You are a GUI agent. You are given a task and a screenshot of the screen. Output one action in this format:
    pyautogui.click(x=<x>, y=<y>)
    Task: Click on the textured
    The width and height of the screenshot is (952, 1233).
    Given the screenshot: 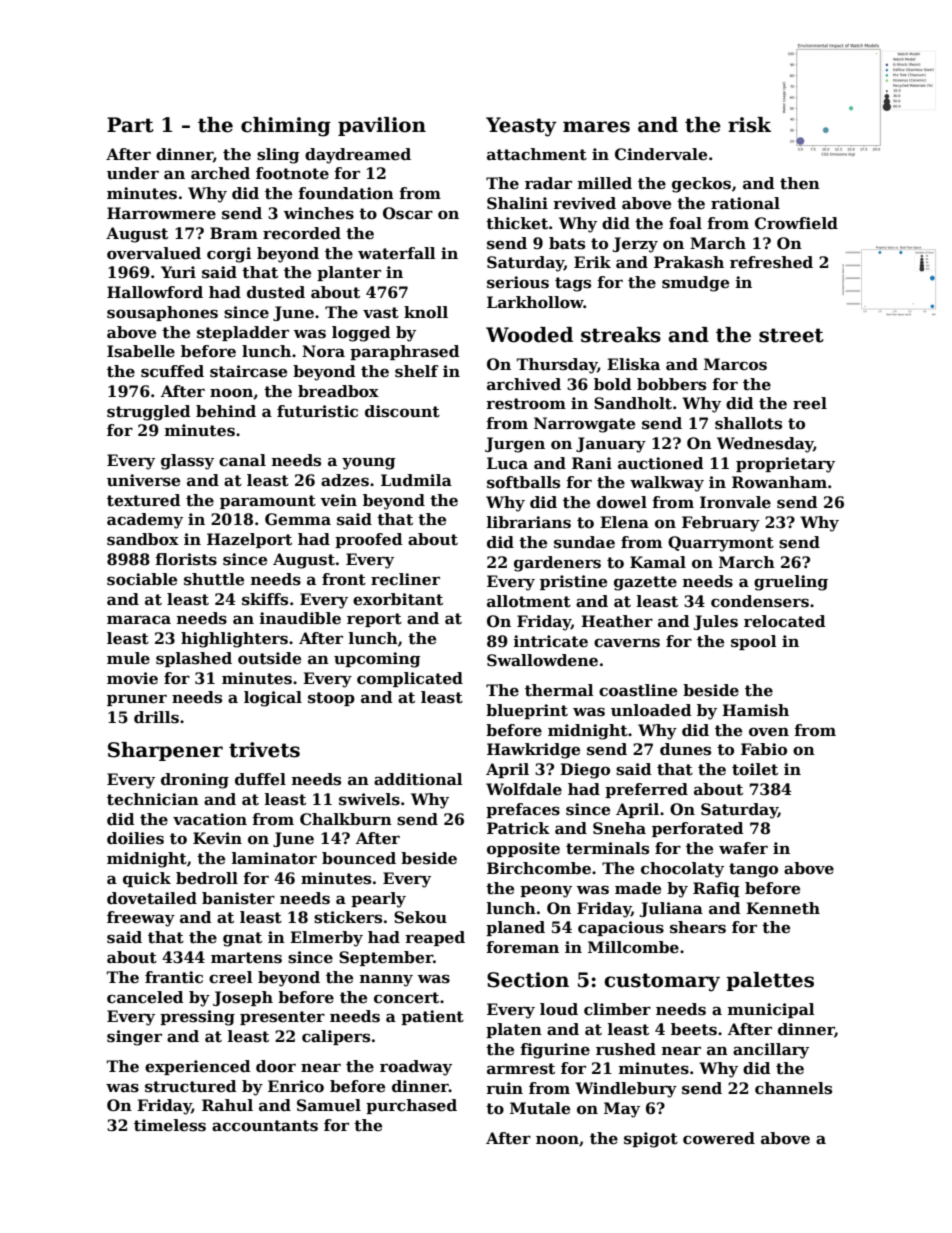 What is the action you would take?
    pyautogui.click(x=144, y=500)
